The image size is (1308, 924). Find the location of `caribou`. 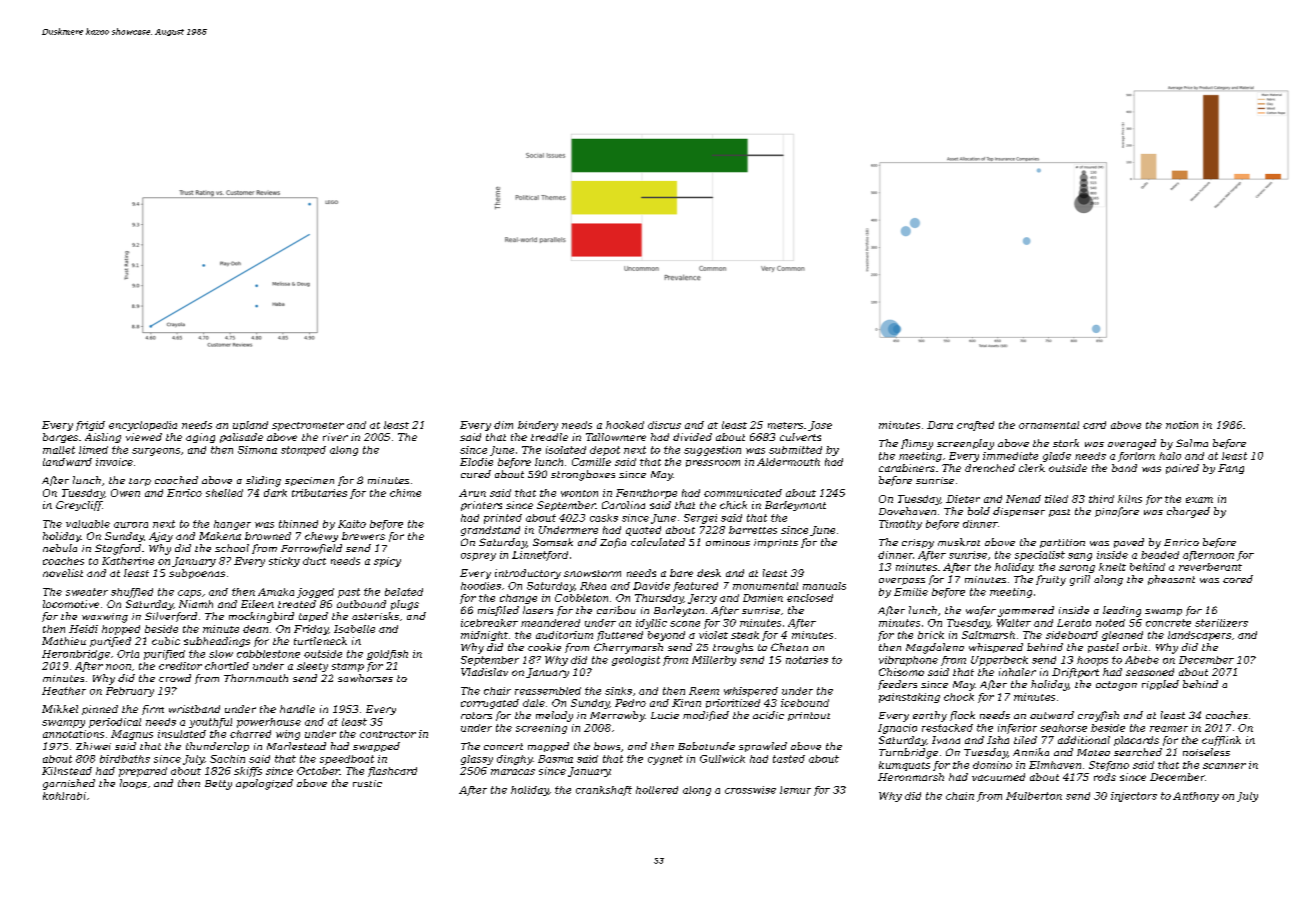

caribou is located at coordinates (616, 610).
